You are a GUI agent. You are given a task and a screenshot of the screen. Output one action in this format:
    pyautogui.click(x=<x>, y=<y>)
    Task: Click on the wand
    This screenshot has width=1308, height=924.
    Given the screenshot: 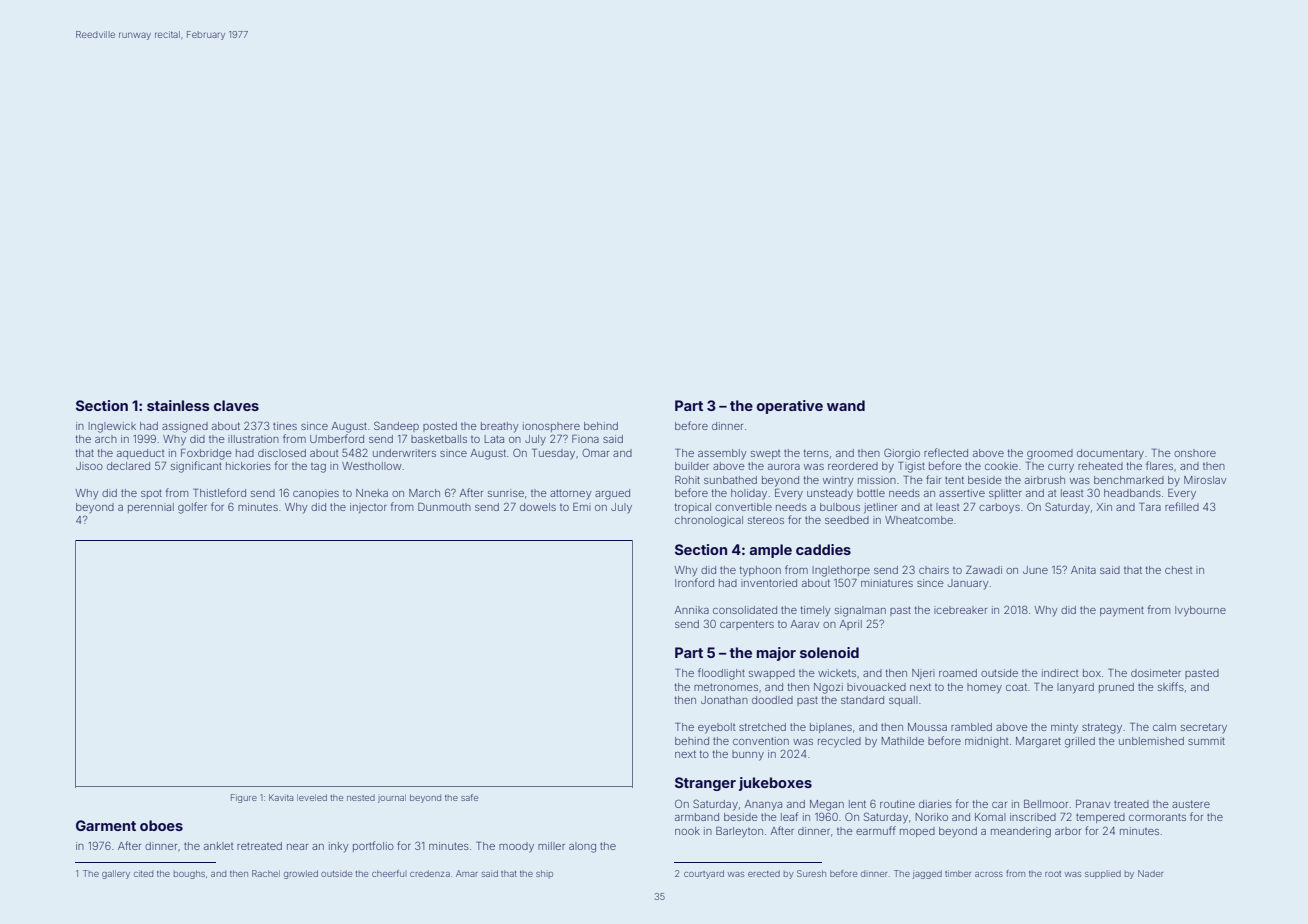 What is the action you would take?
    pyautogui.click(x=846, y=405)
